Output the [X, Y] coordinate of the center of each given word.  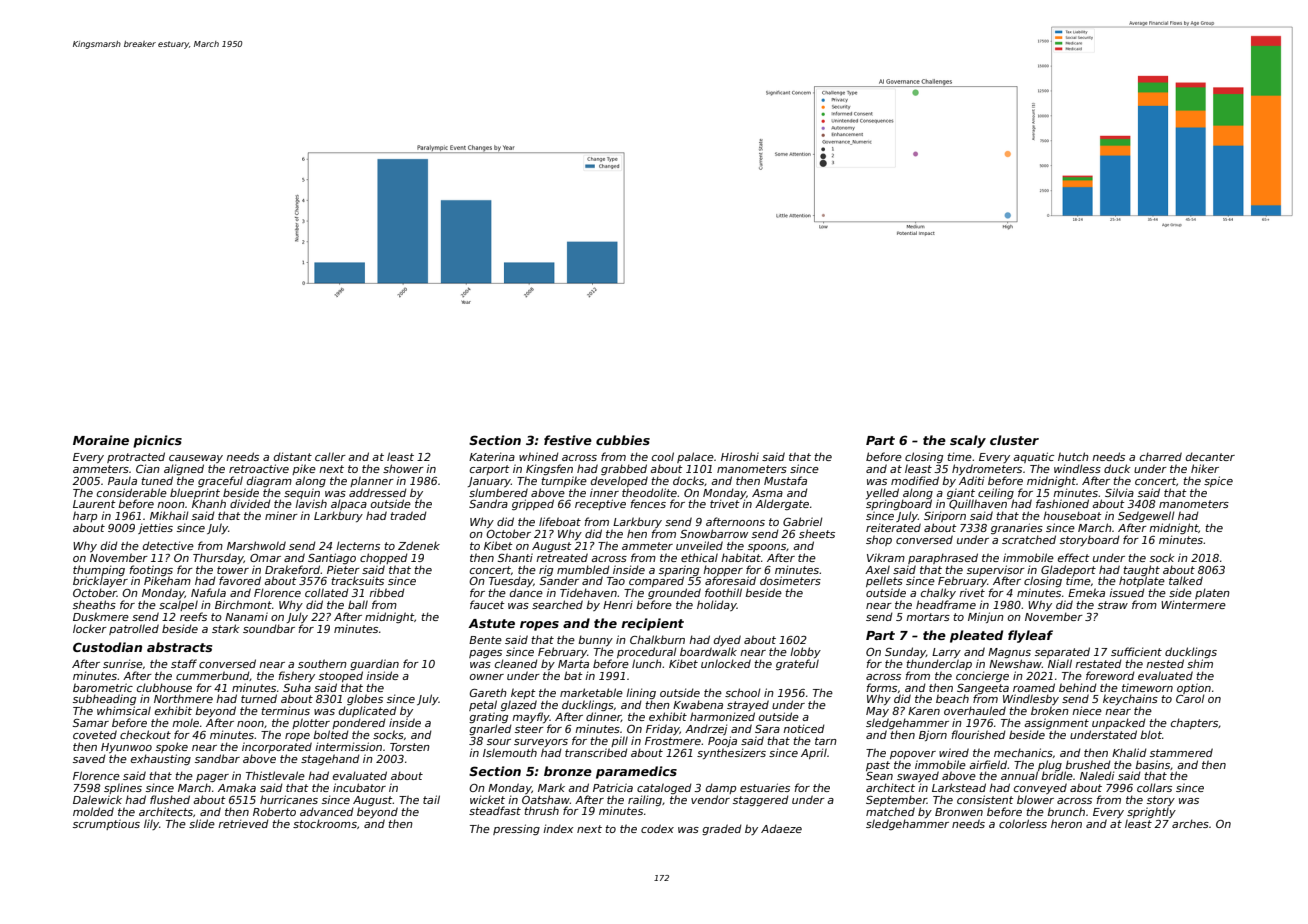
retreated [562, 557]
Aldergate [782, 504]
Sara [767, 729]
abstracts [179, 647]
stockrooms [325, 823]
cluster [1014, 440]
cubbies [623, 440]
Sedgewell [1146, 516]
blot [1151, 734]
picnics [157, 441]
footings [151, 571]
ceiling [996, 493]
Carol [1190, 698]
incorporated [277, 747]
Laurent [94, 504]
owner [487, 677]
